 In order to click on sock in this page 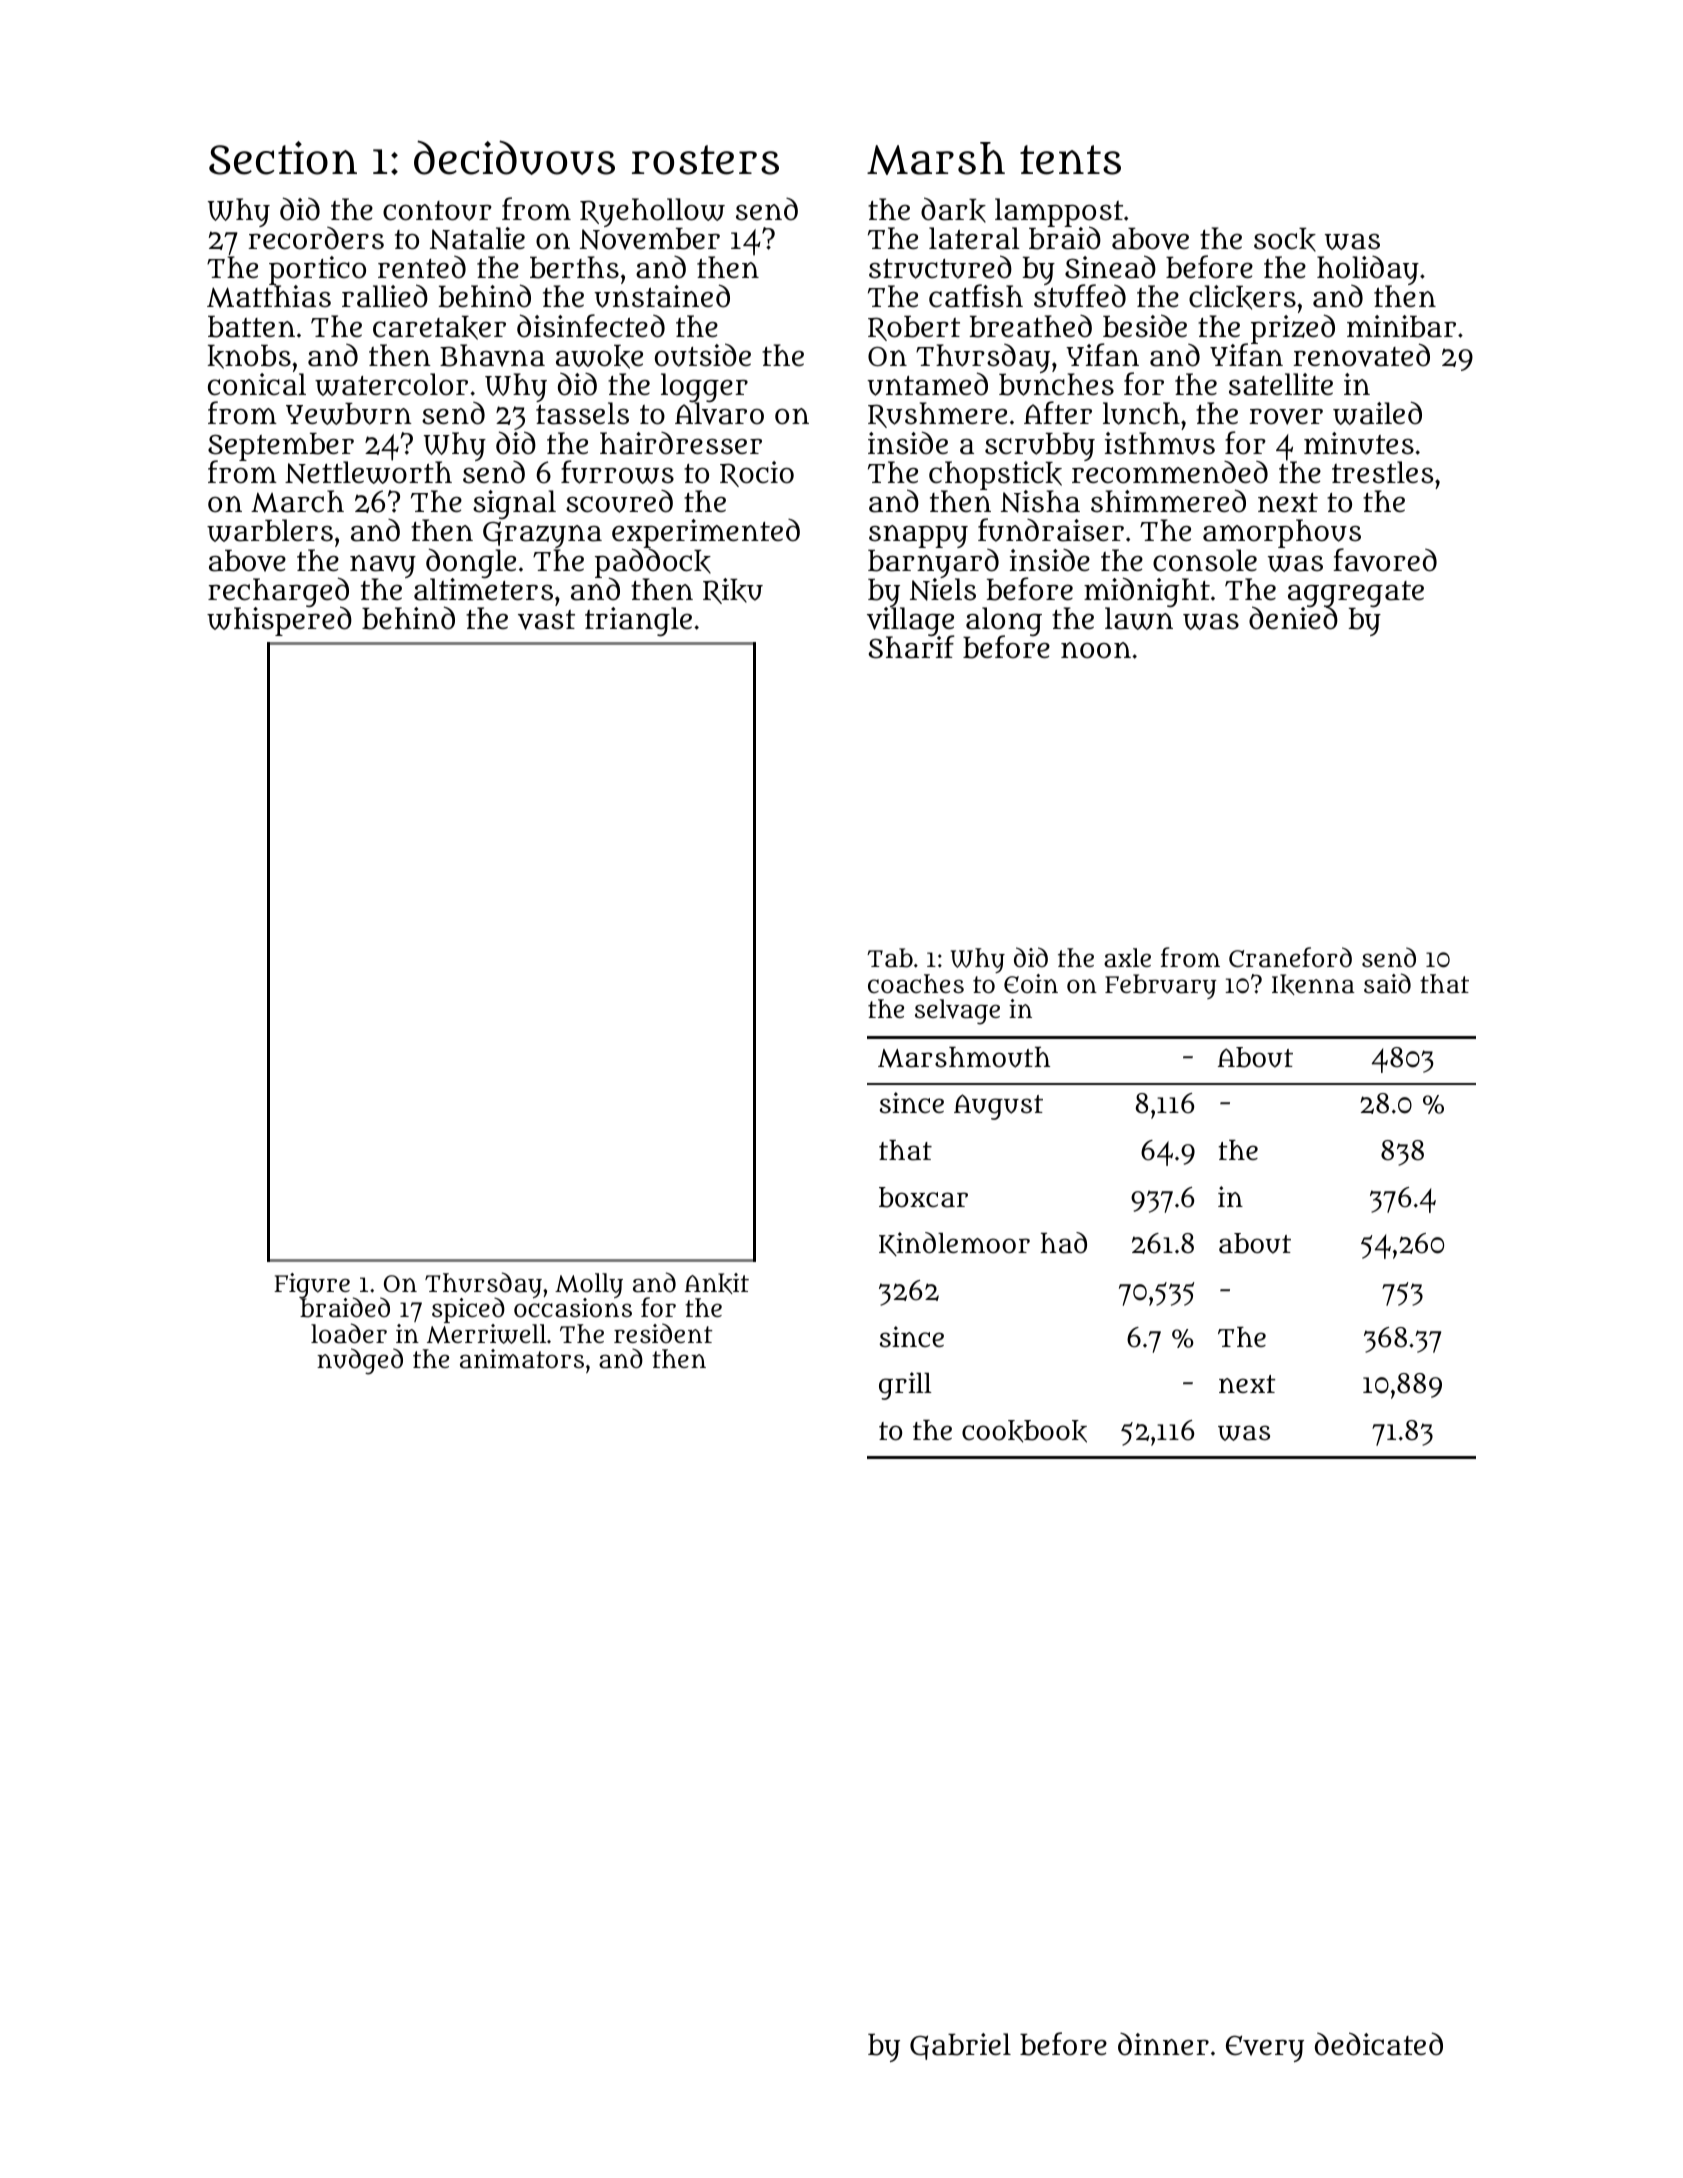, I will do `click(1285, 240)`.
